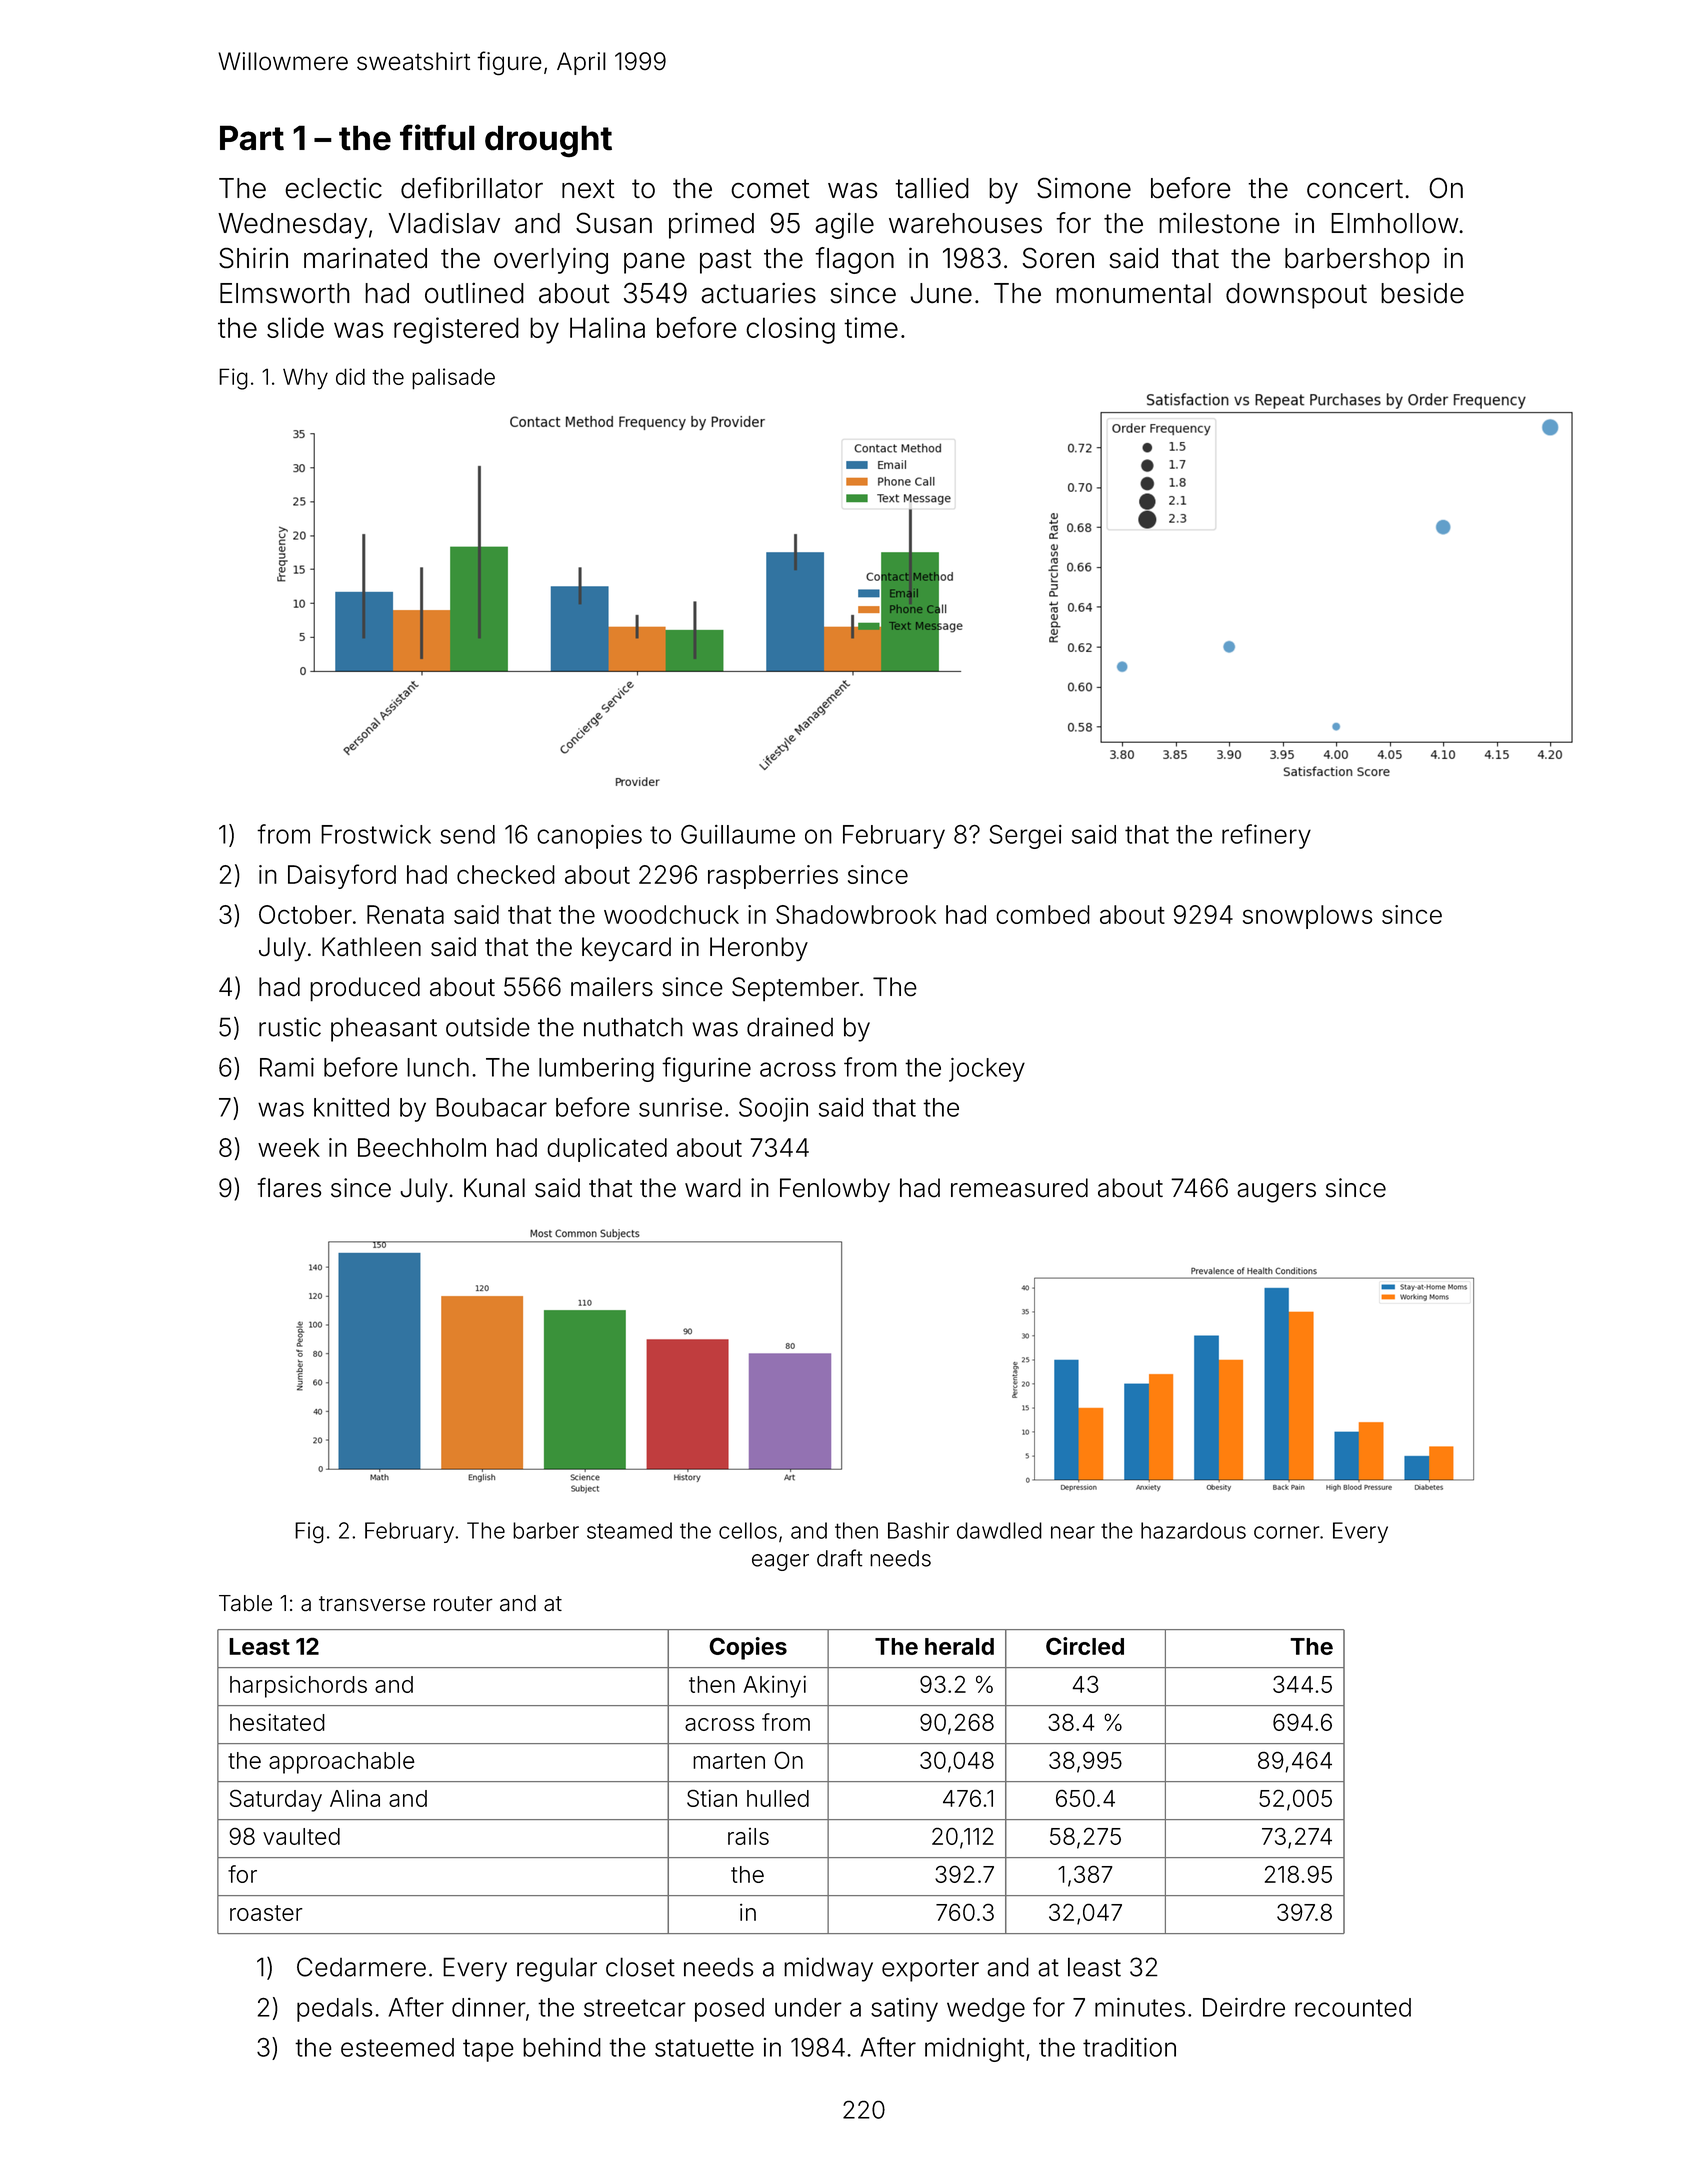 This image has height=2178, width=1683. What do you see at coordinates (1019, 1187) in the image?
I see `remeasured` at bounding box center [1019, 1187].
